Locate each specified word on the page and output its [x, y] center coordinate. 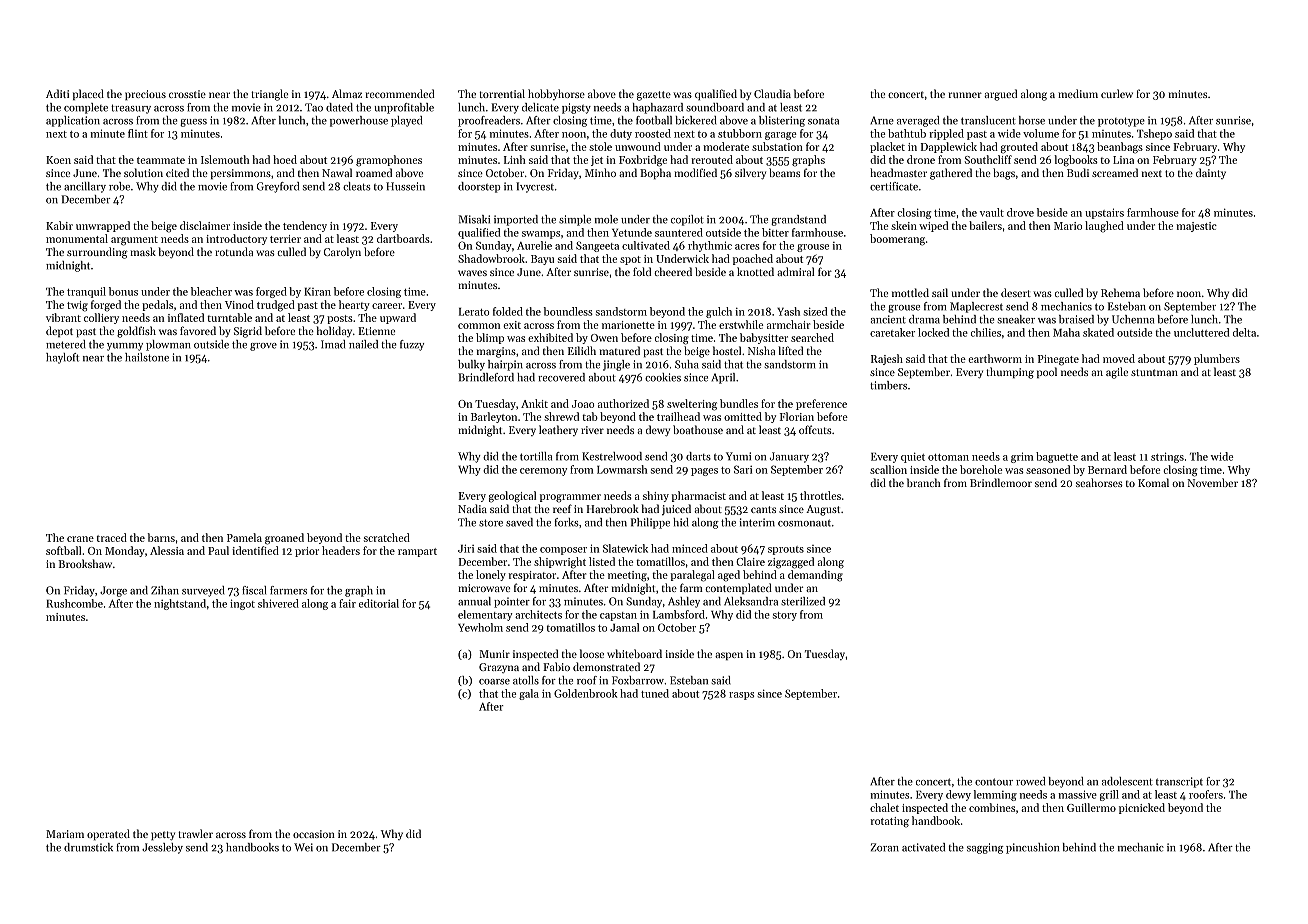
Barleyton [494, 417]
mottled [910, 292]
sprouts [786, 550]
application [73, 121]
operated [108, 834]
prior [307, 552]
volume [1041, 133]
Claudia [772, 93]
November [1213, 482]
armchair [788, 324]
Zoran [885, 847]
